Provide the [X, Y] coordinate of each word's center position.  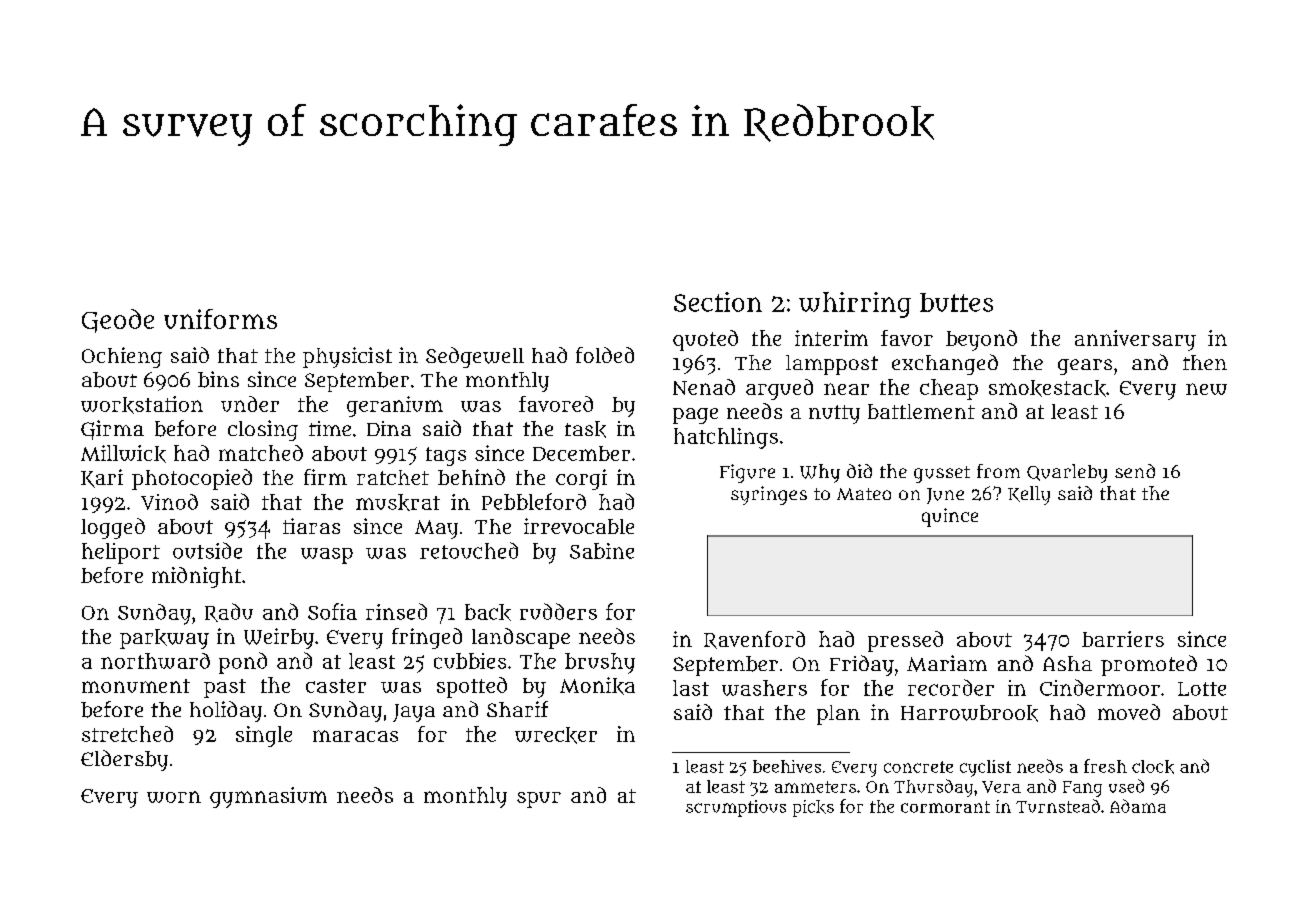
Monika [597, 686]
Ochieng [122, 357]
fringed [427, 638]
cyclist [985, 768]
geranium [395, 406]
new [1206, 389]
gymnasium [268, 797]
